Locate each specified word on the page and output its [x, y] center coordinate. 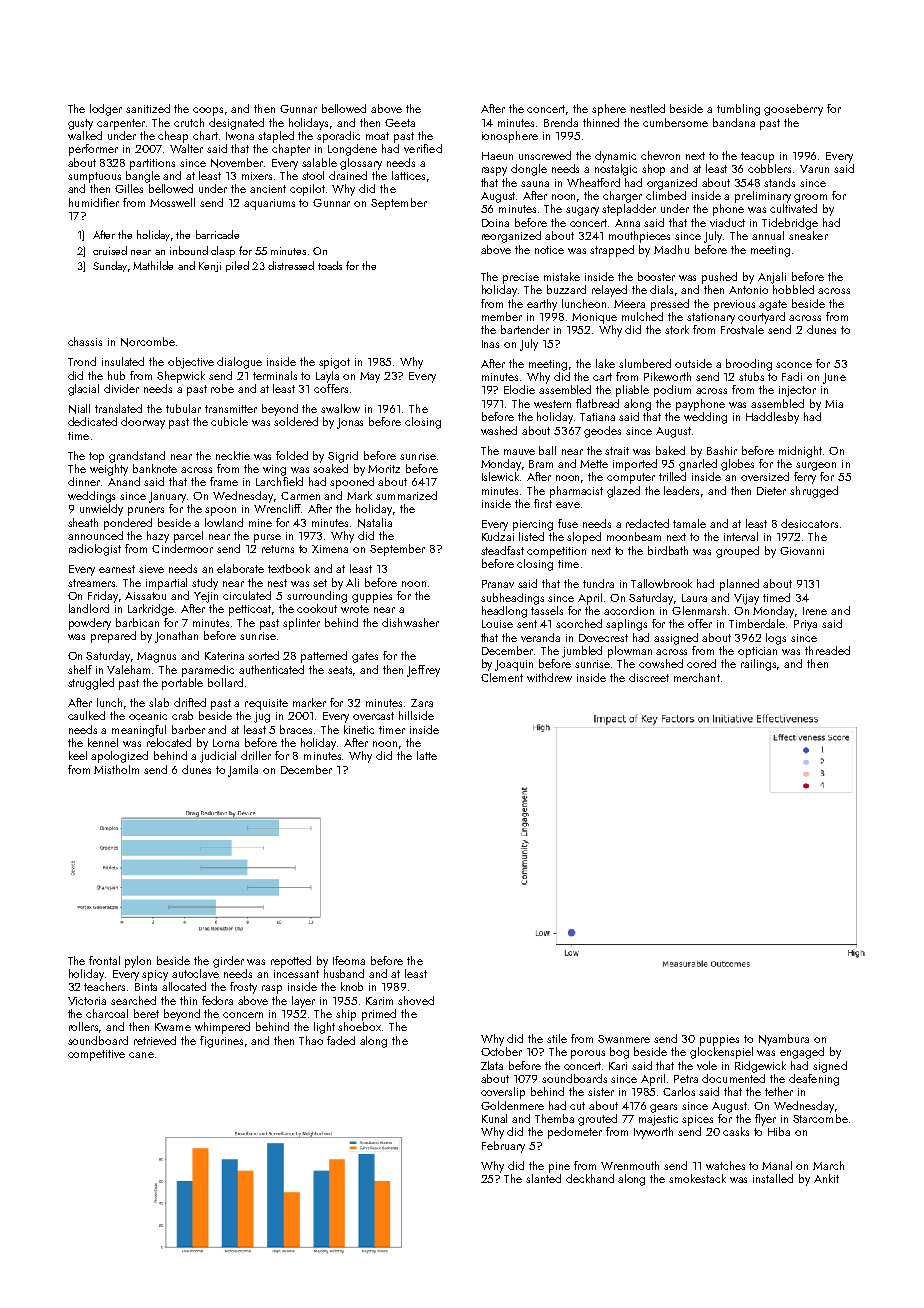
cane [141, 1055]
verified [423, 148]
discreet [649, 677]
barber [188, 729]
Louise [497, 624]
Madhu [671, 249]
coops [208, 111]
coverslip [503, 1093]
